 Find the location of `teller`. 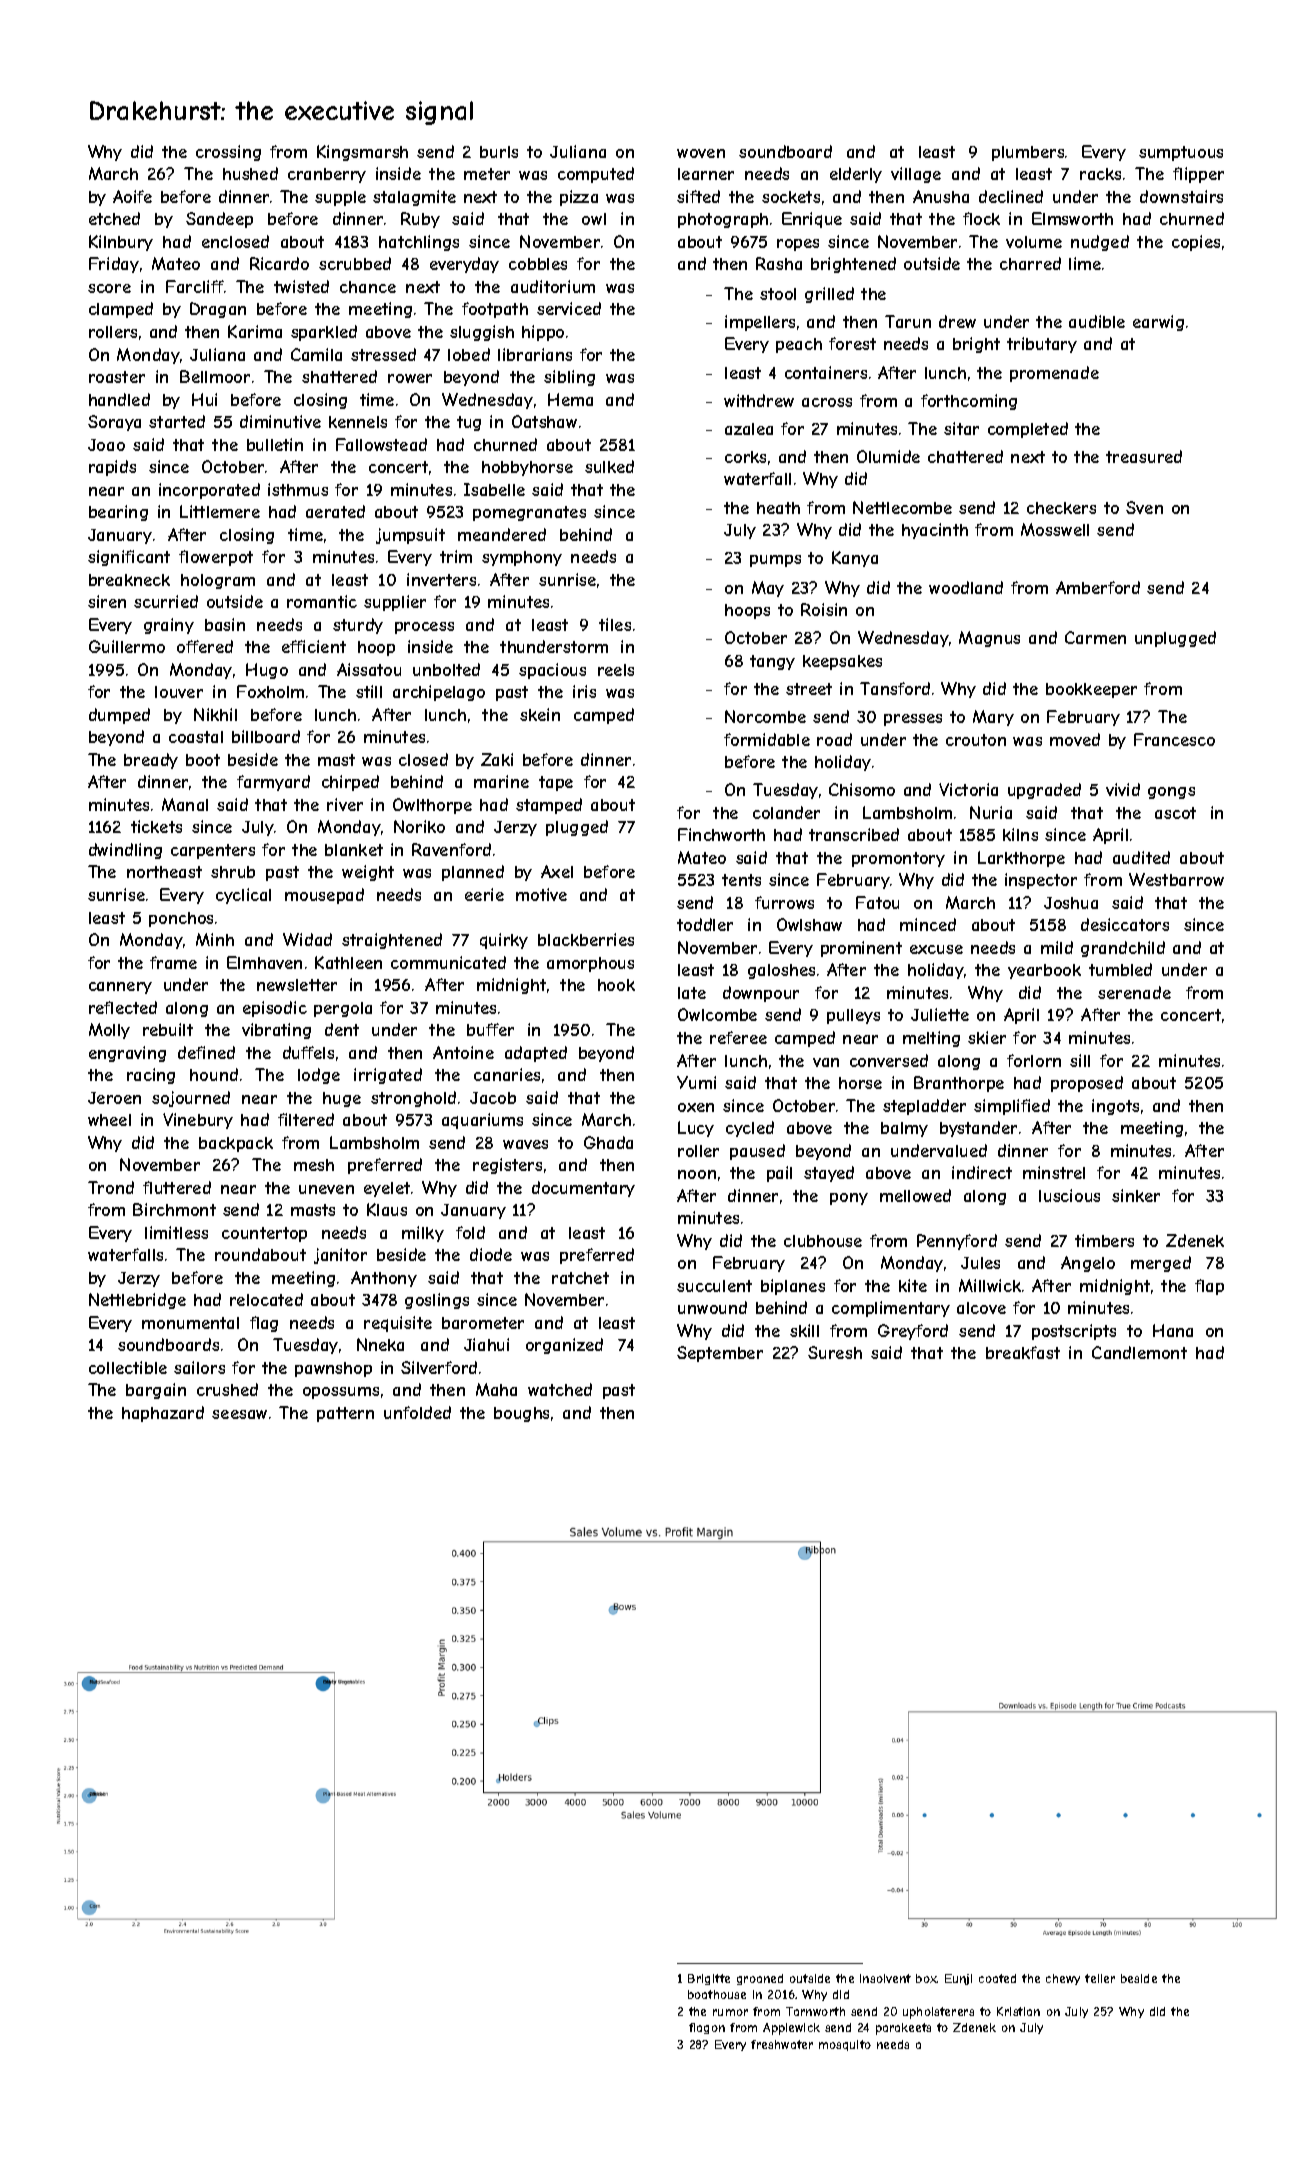

teller is located at coordinates (1100, 1978).
